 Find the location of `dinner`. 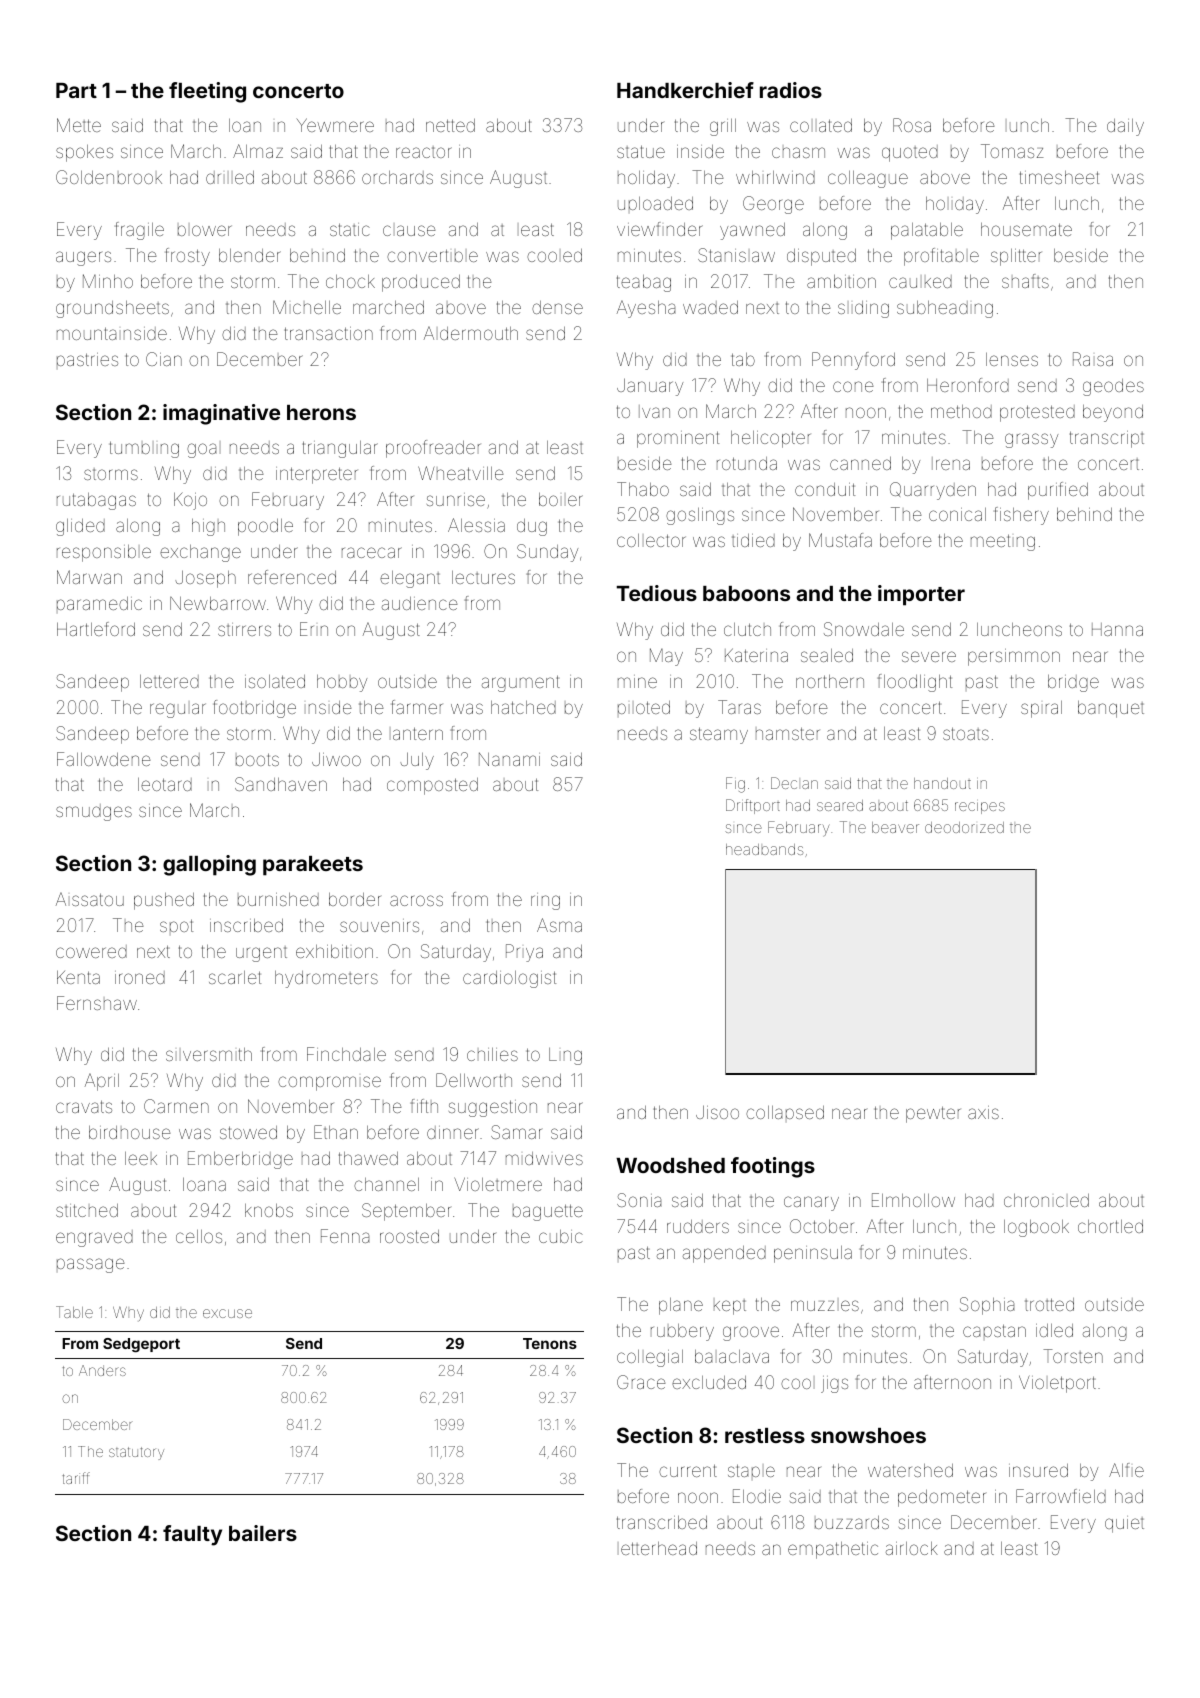

dinner is located at coordinates (453, 1132).
